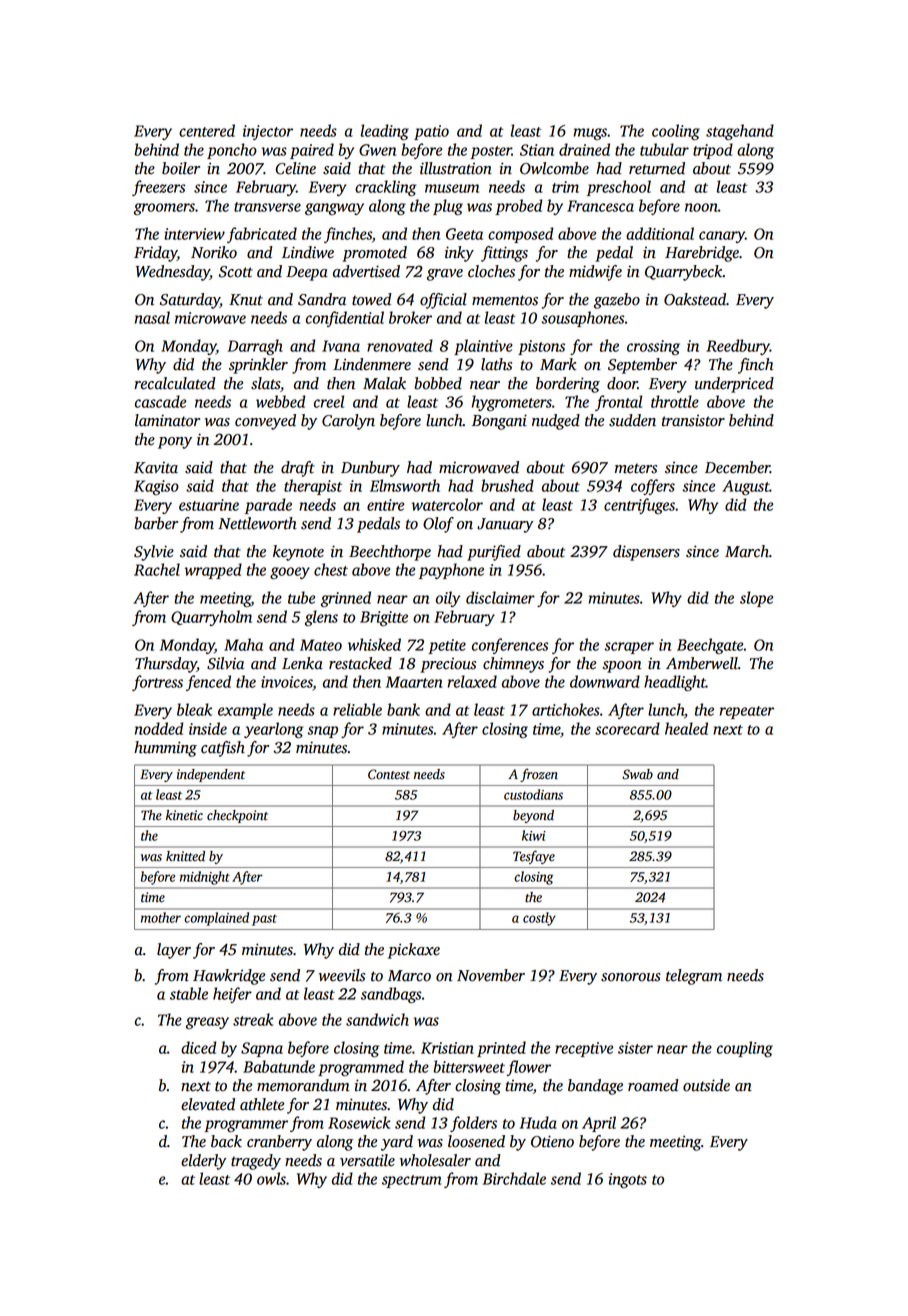 This screenshot has width=908, height=1316. Describe the element at coordinates (695, 299) in the screenshot. I see `Oakstead` at that location.
